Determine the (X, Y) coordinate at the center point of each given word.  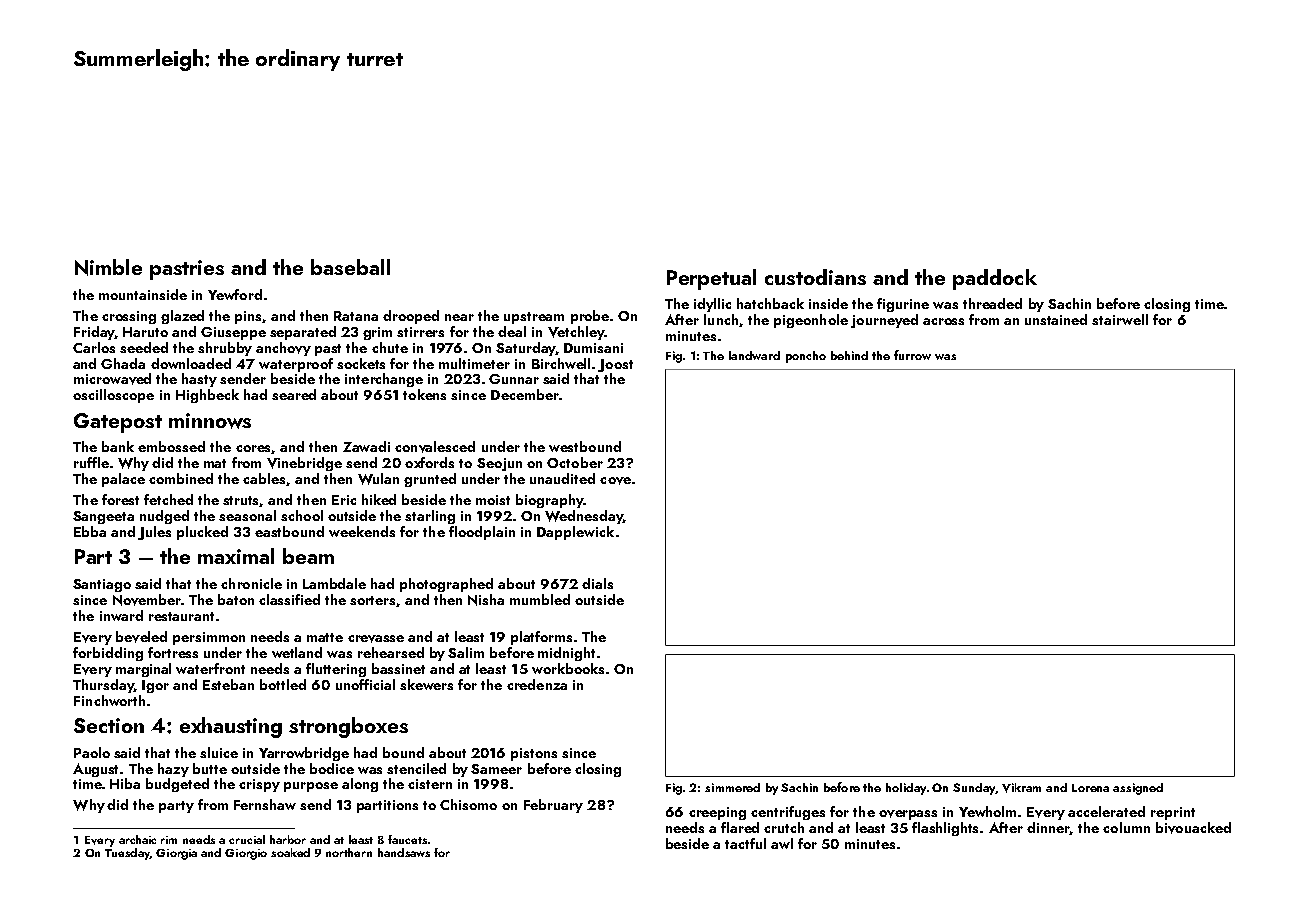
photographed (446, 585)
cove (615, 481)
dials (597, 583)
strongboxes (348, 727)
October (575, 462)
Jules (154, 533)
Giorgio (246, 854)
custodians (815, 277)
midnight (566, 654)
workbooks (568, 668)
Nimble (108, 267)
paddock (995, 279)
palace (123, 480)
